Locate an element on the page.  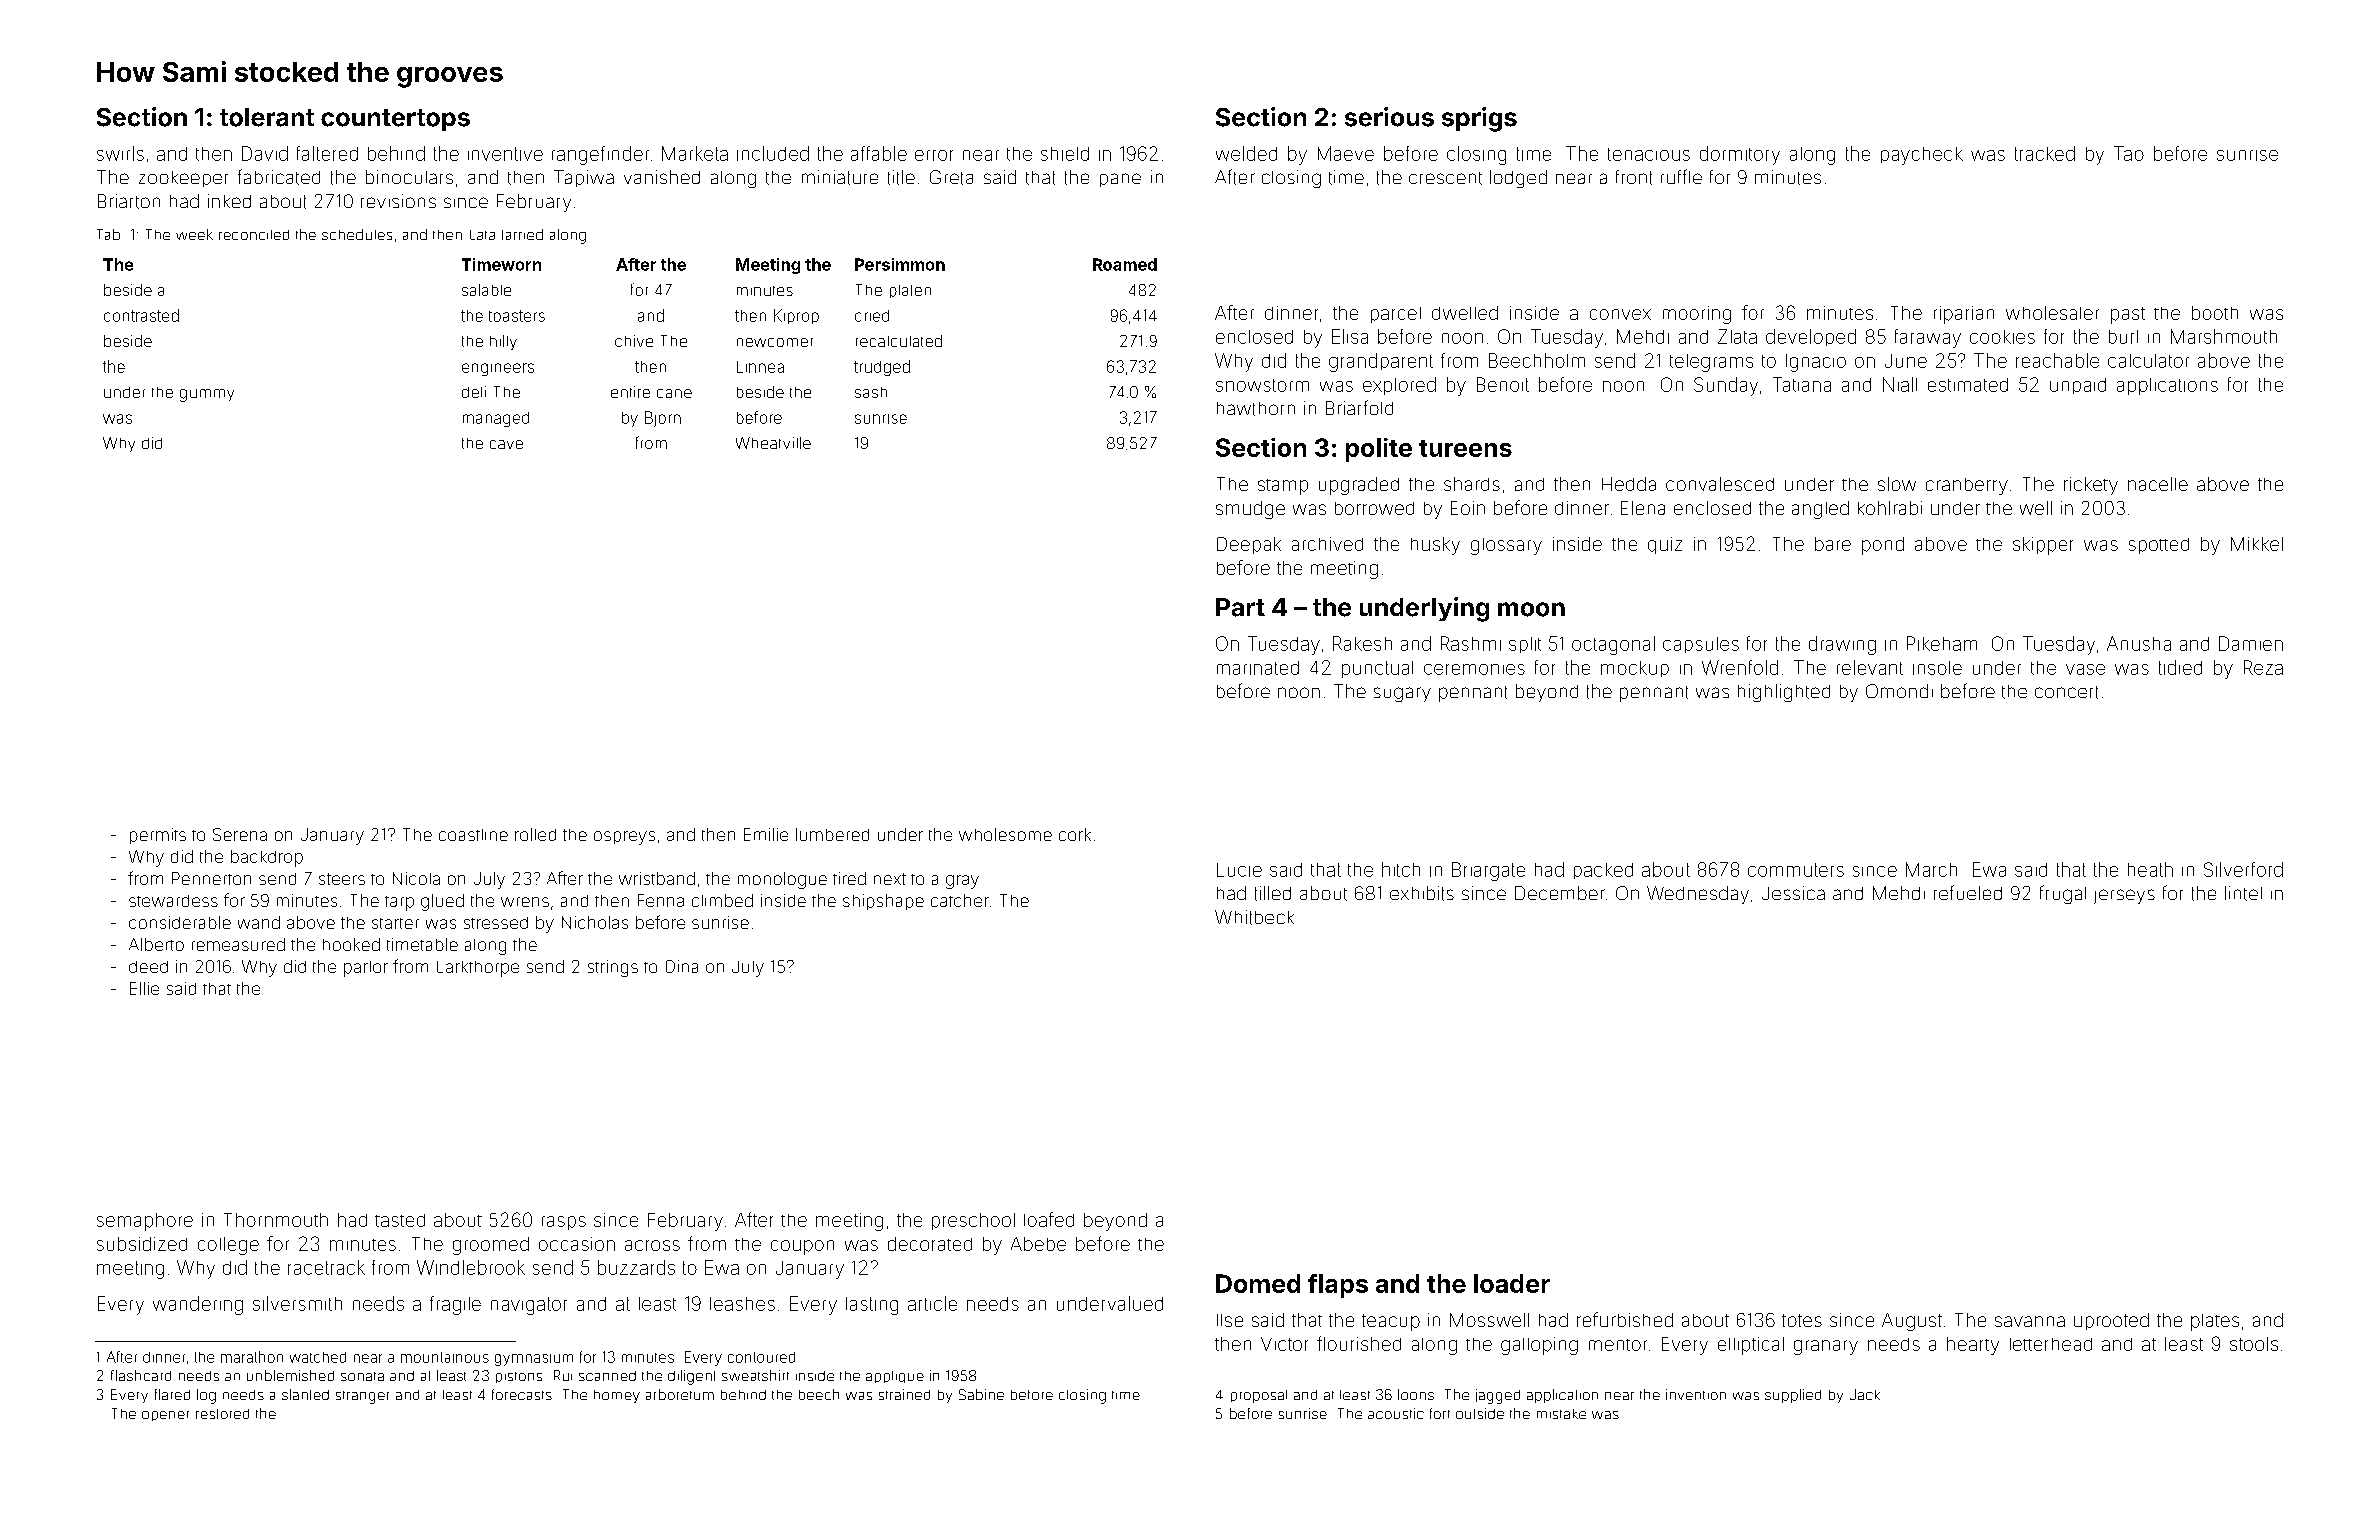
concert is located at coordinates (2066, 692).
